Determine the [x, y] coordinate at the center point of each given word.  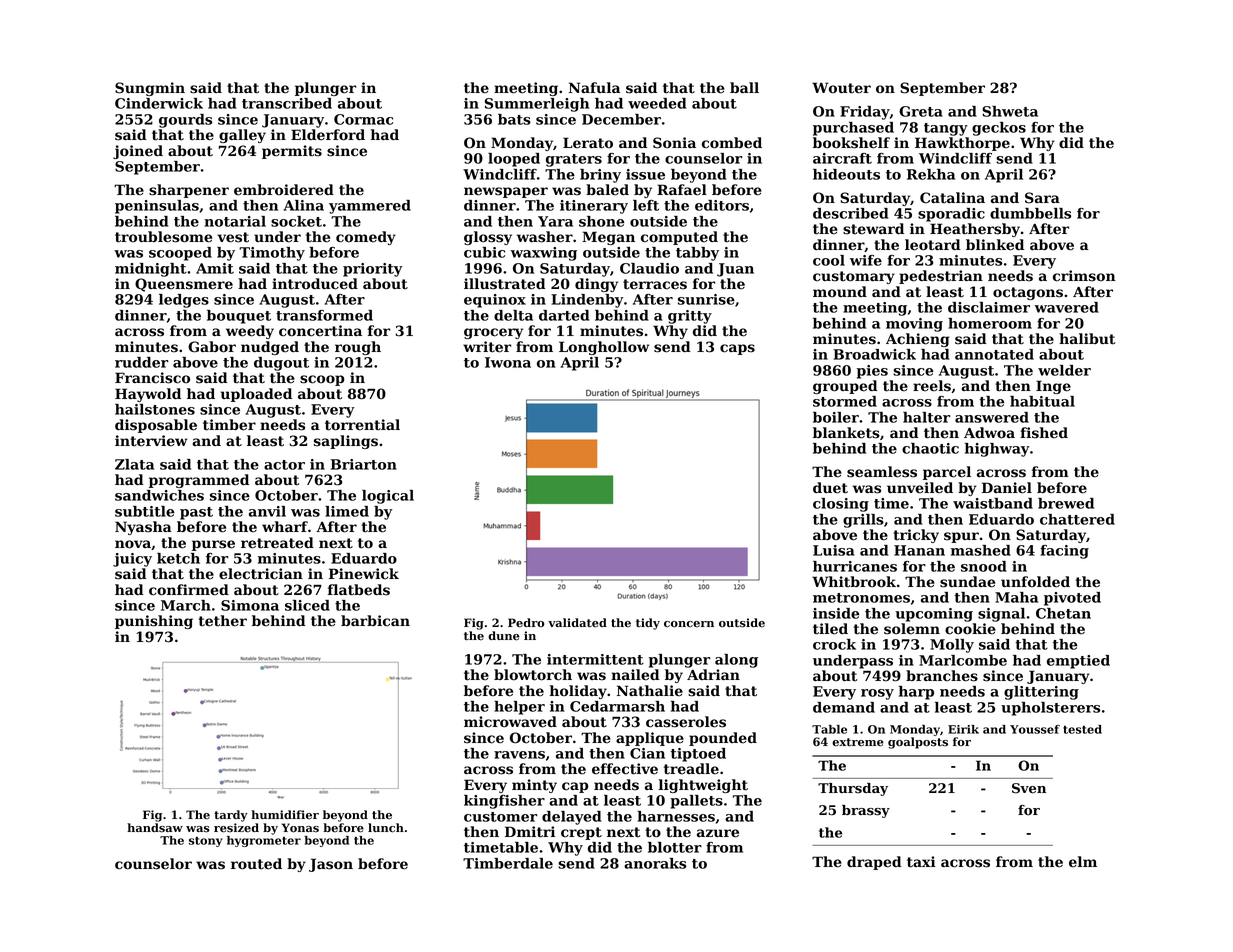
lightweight [703, 786]
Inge [1053, 387]
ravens [519, 755]
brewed [1066, 503]
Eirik [963, 729]
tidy [648, 624]
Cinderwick [159, 103]
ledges [184, 301]
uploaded [256, 395]
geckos [999, 129]
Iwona [508, 362]
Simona [250, 605]
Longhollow [604, 348]
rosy [877, 694]
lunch [386, 828]
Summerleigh [537, 105]
